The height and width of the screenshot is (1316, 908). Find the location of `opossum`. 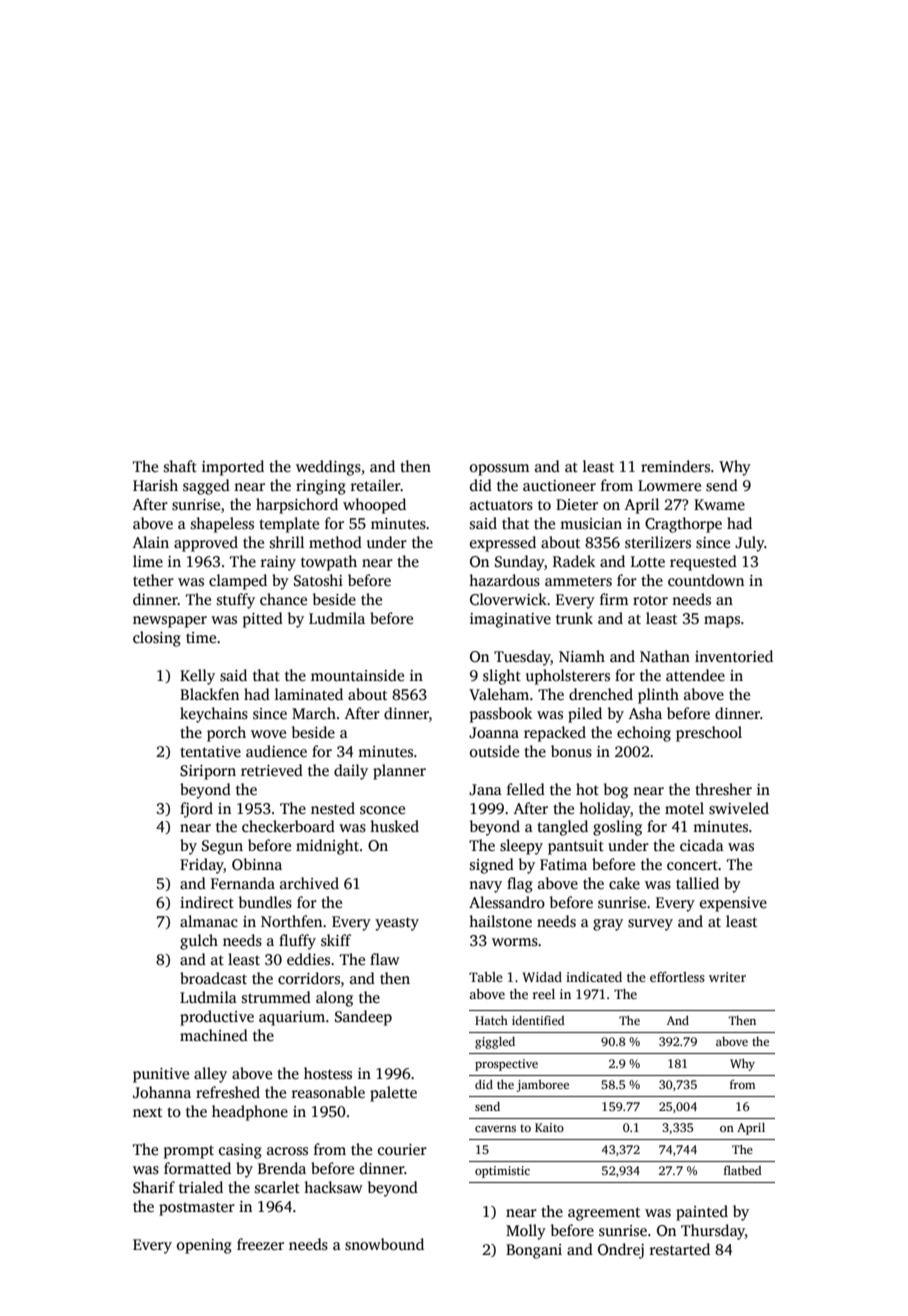

opossum is located at coordinates (500, 470).
